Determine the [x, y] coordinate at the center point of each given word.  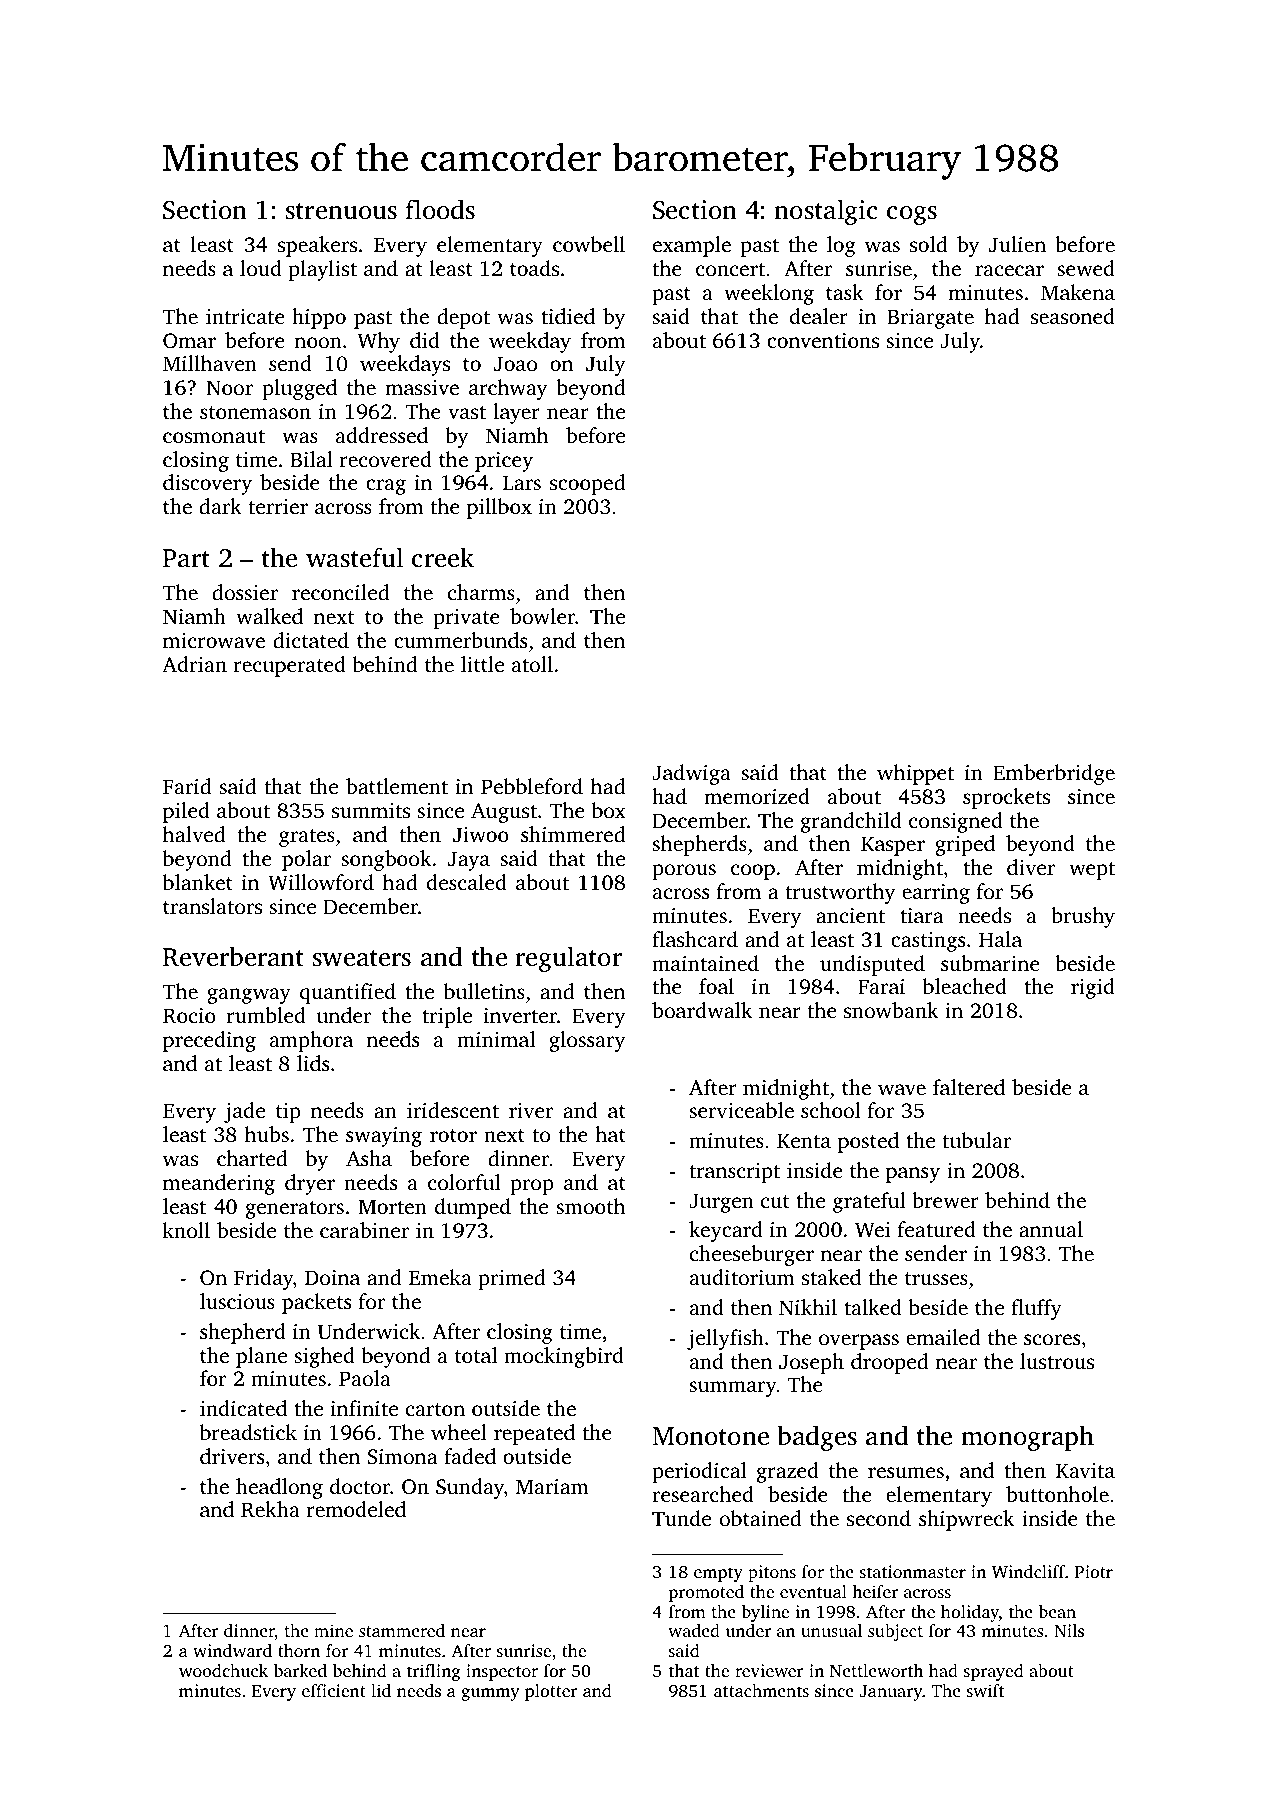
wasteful [354, 557]
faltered [969, 1087]
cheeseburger [752, 1255]
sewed [1086, 268]
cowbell [589, 244]
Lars [522, 482]
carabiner [364, 1230]
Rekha [270, 1509]
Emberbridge [1054, 774]
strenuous [341, 211]
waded [694, 1630]
